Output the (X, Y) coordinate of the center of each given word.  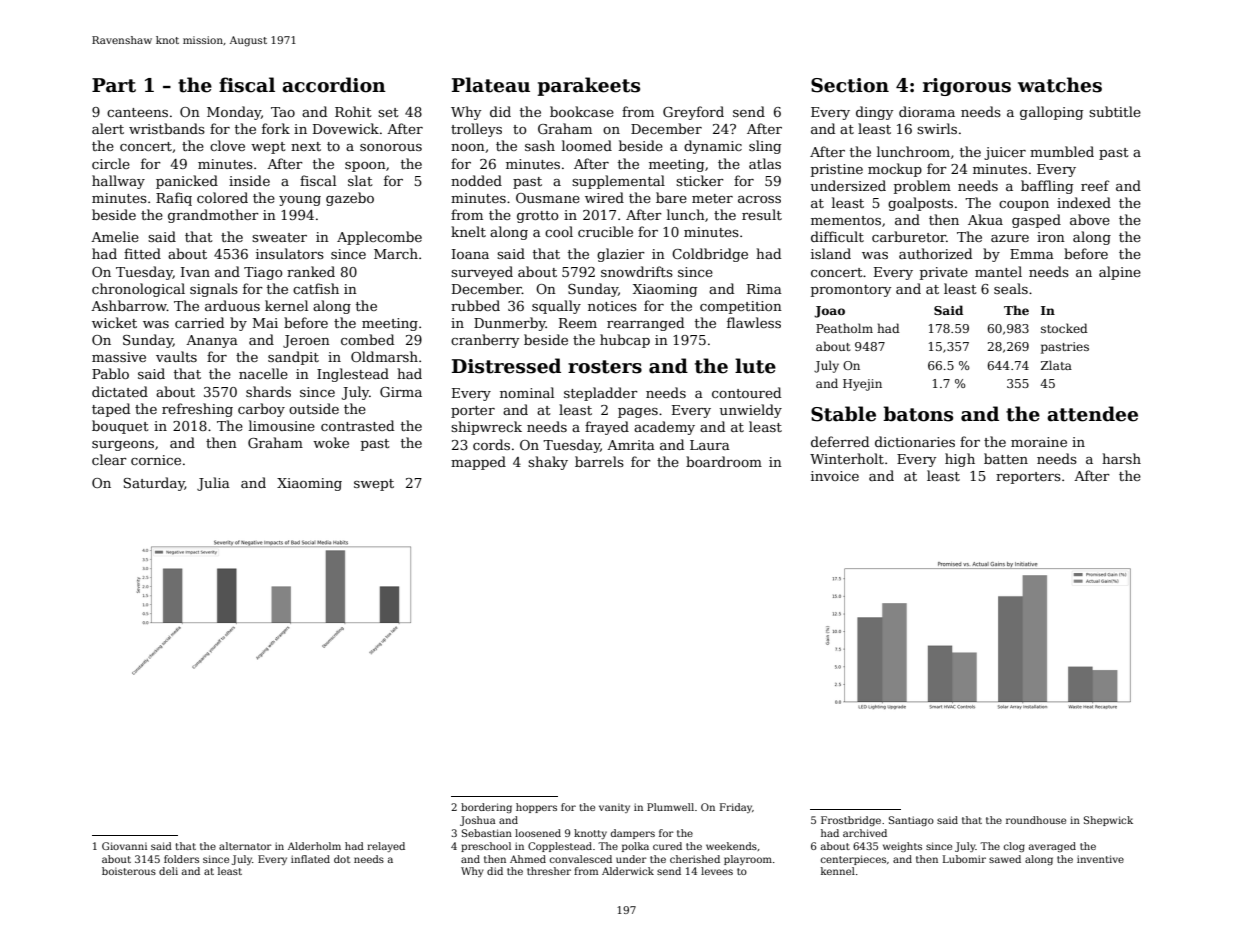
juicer (1005, 153)
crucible (605, 231)
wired (604, 197)
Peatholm (844, 328)
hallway (118, 182)
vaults (176, 356)
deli (168, 871)
